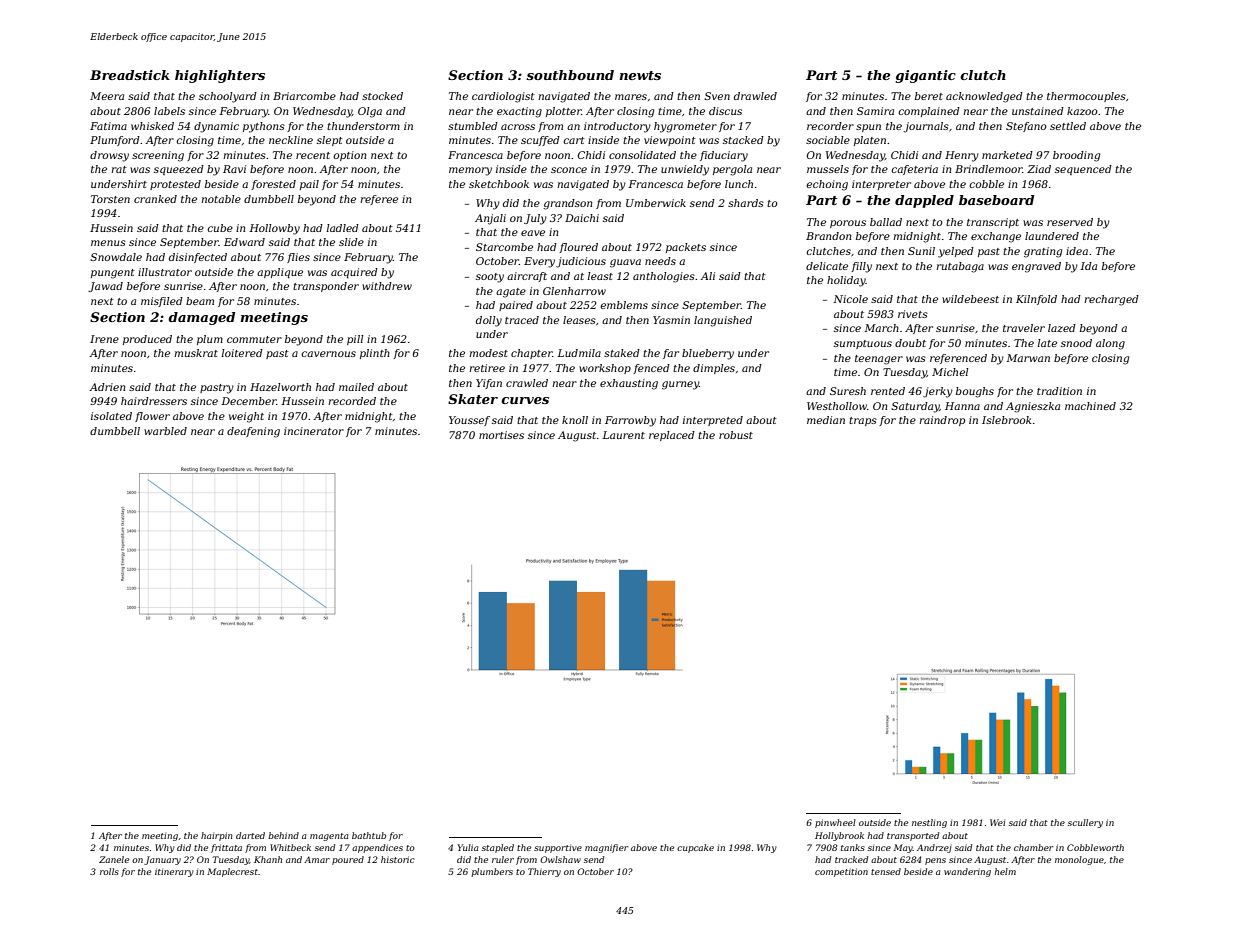  Describe the element at coordinates (130, 75) in the image. I see `Breadstick` at that location.
